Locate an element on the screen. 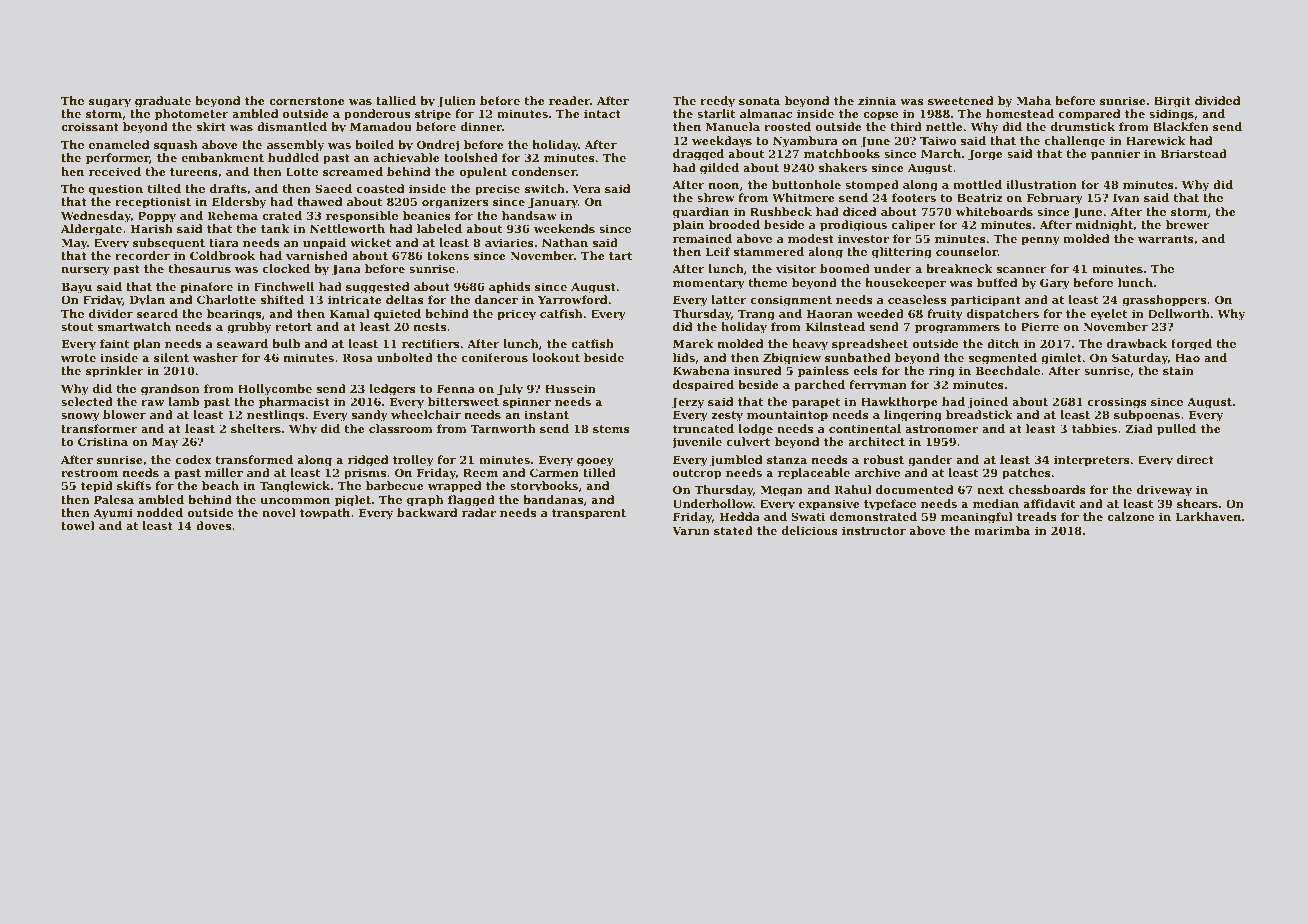  reedy is located at coordinates (717, 102).
